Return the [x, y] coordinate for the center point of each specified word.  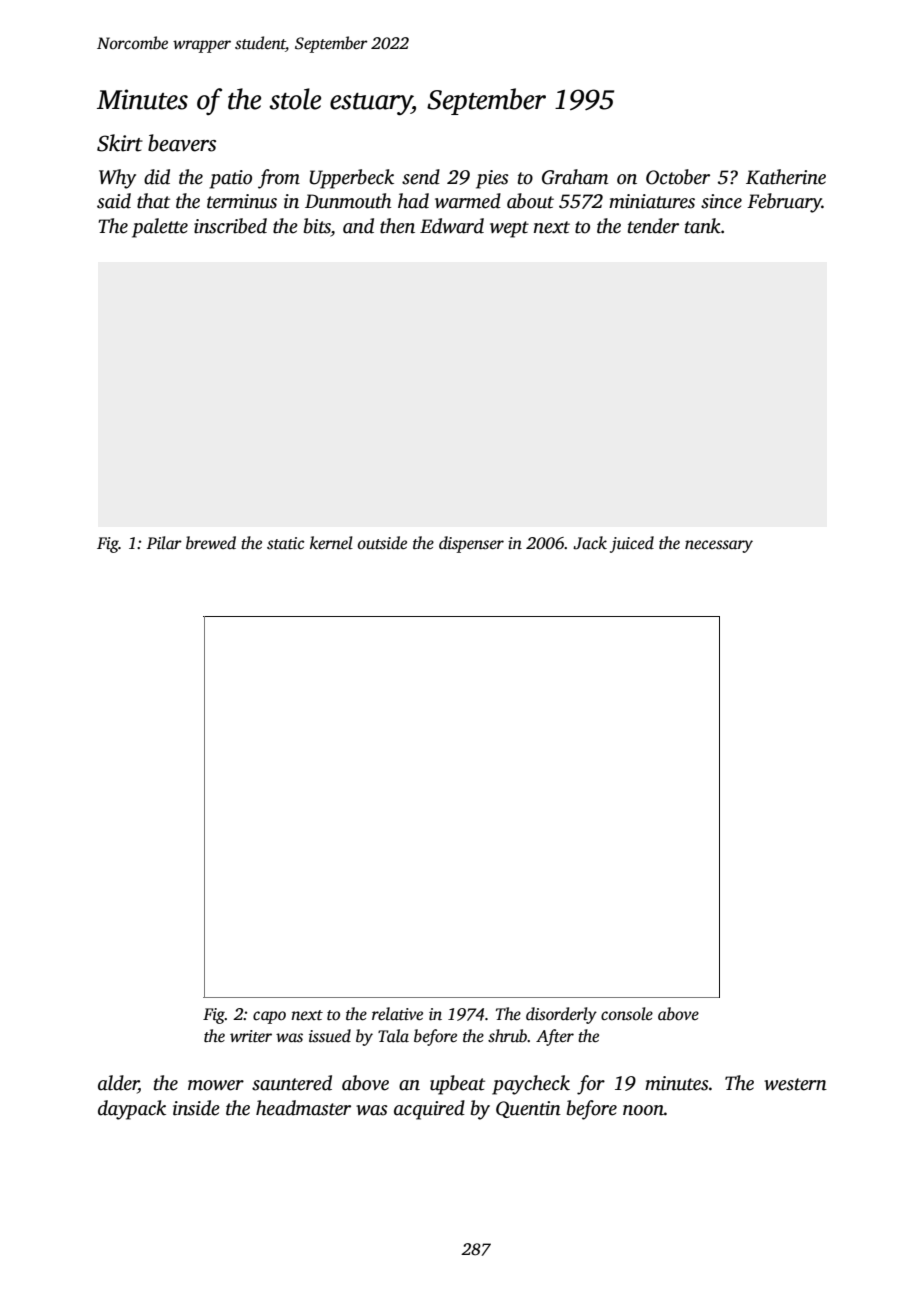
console [627, 1014]
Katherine [786, 177]
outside [382, 543]
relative [397, 1014]
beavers [182, 143]
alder [118, 1084]
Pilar [164, 542]
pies [492, 179]
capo [269, 1017]
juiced [632, 544]
